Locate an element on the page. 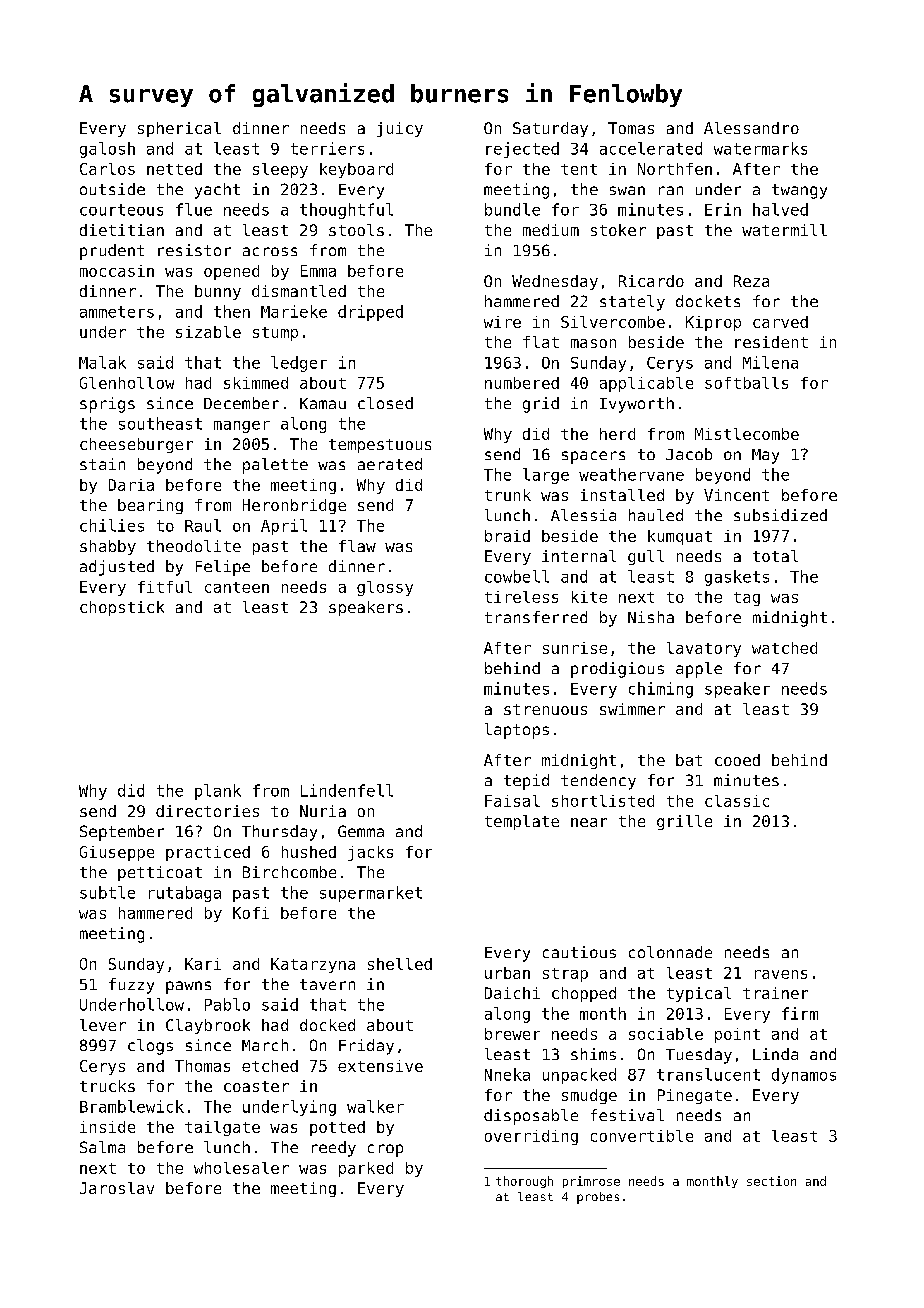  supermarket is located at coordinates (371, 894).
